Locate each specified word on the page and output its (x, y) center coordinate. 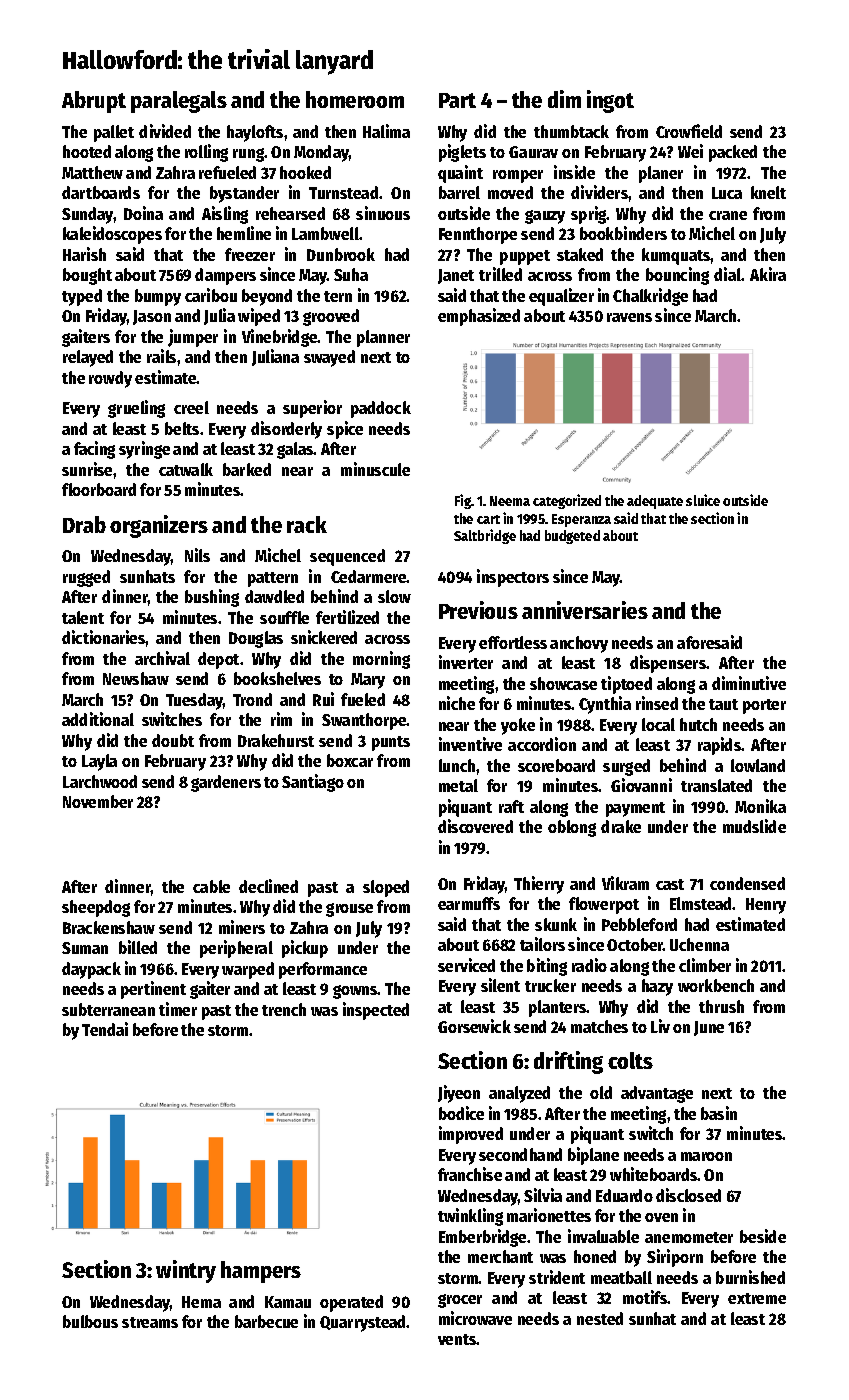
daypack (91, 970)
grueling (136, 409)
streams (150, 1322)
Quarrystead (363, 1323)
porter (764, 706)
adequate (655, 502)
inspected (376, 1011)
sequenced (347, 557)
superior (312, 409)
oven (661, 1217)
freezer (250, 254)
